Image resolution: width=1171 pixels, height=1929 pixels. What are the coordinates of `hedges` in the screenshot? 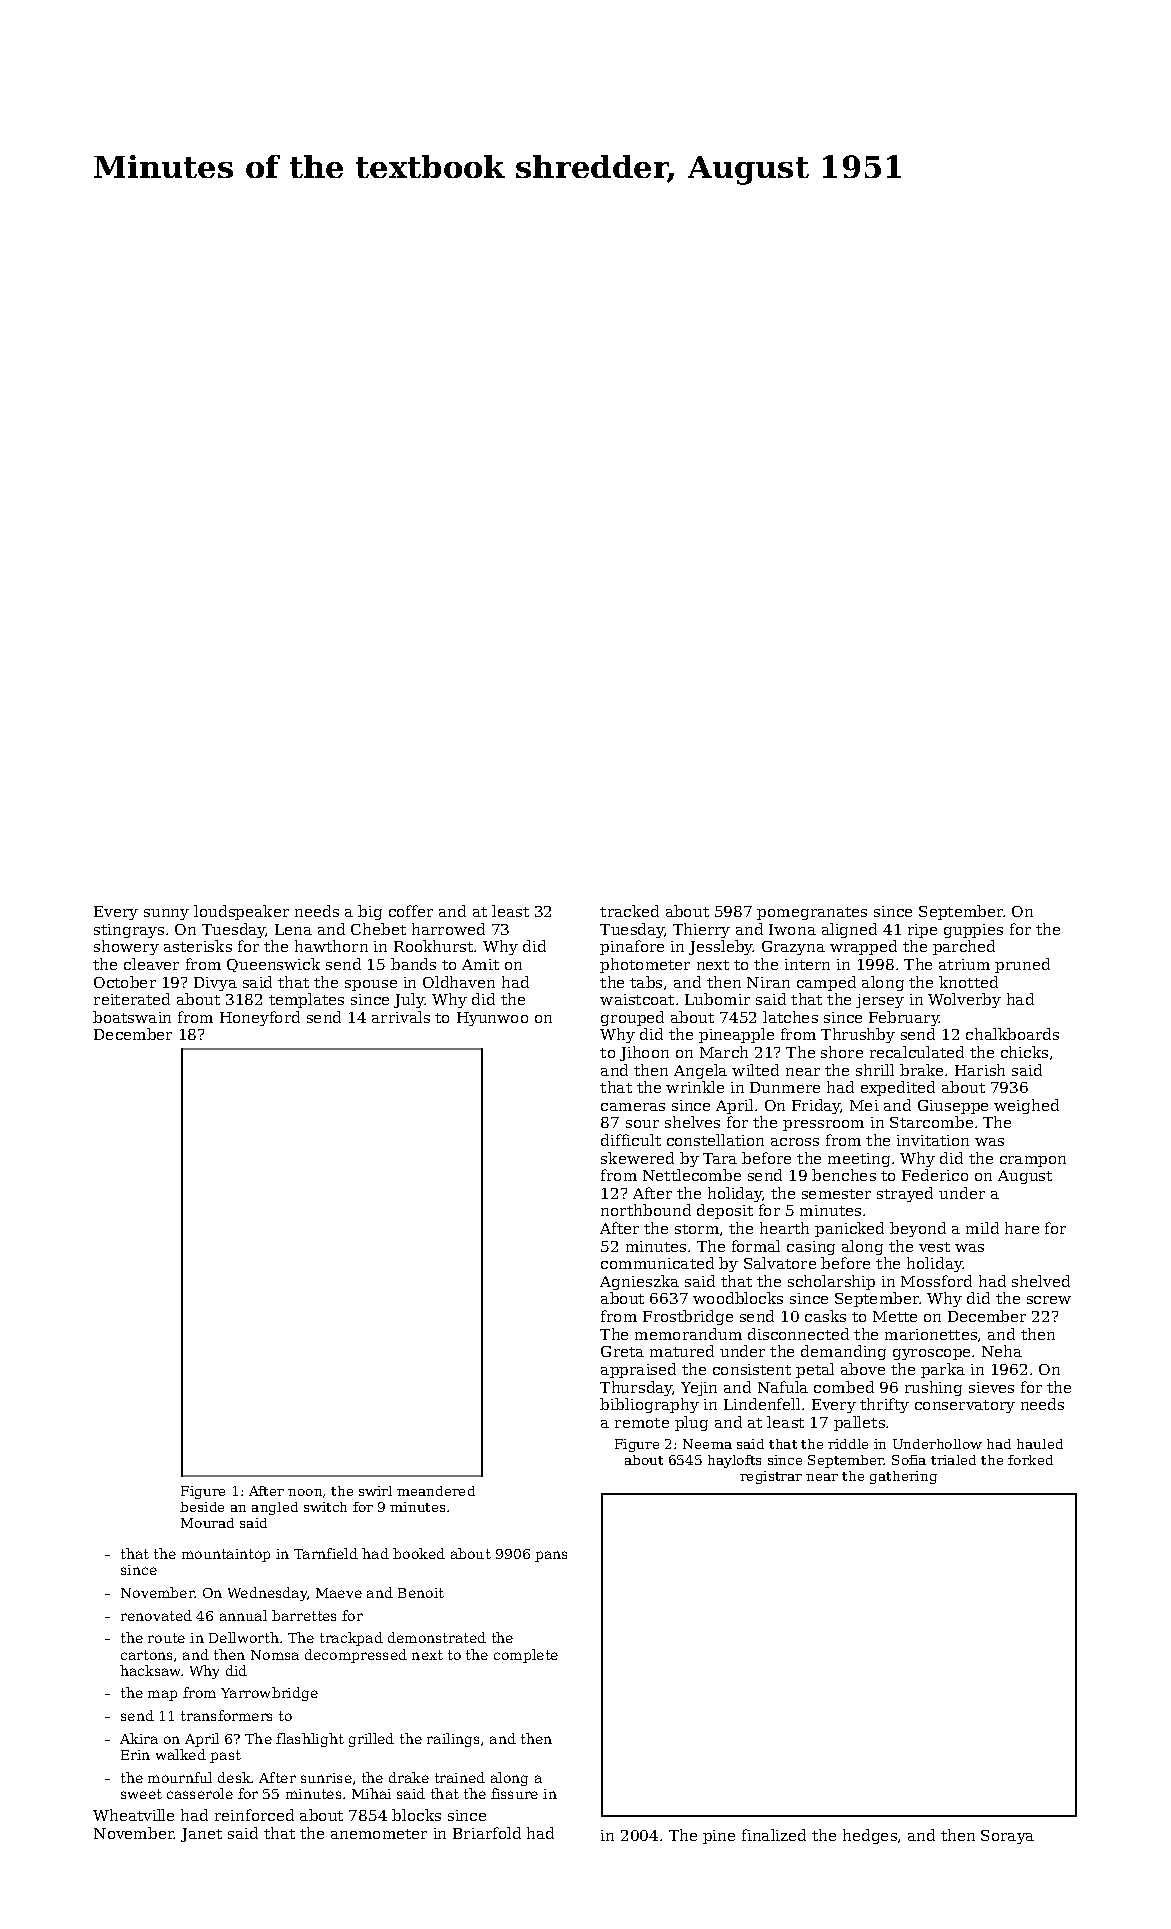 It's located at (870, 1836).
